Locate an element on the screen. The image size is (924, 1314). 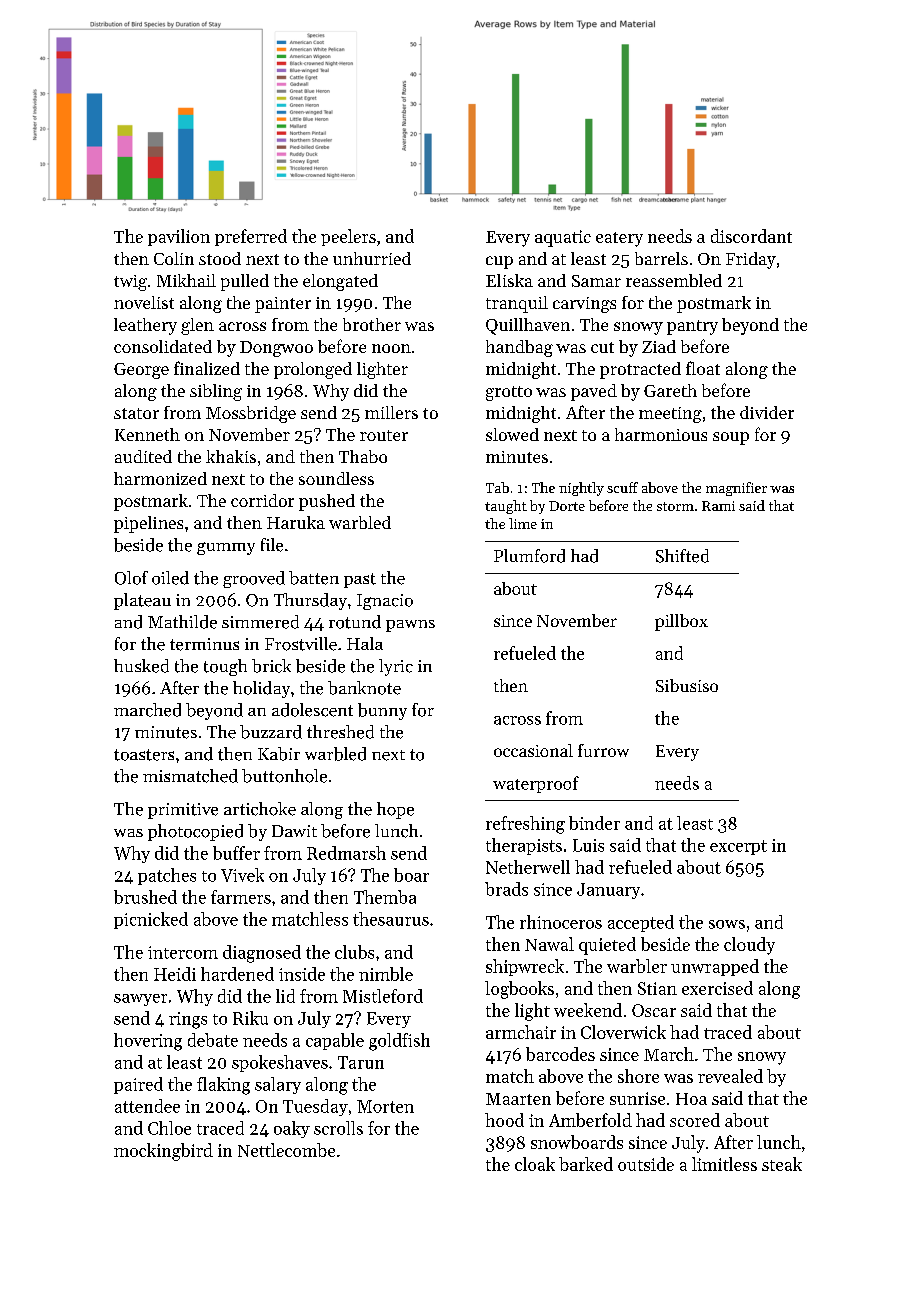
brads is located at coordinates (506, 889).
